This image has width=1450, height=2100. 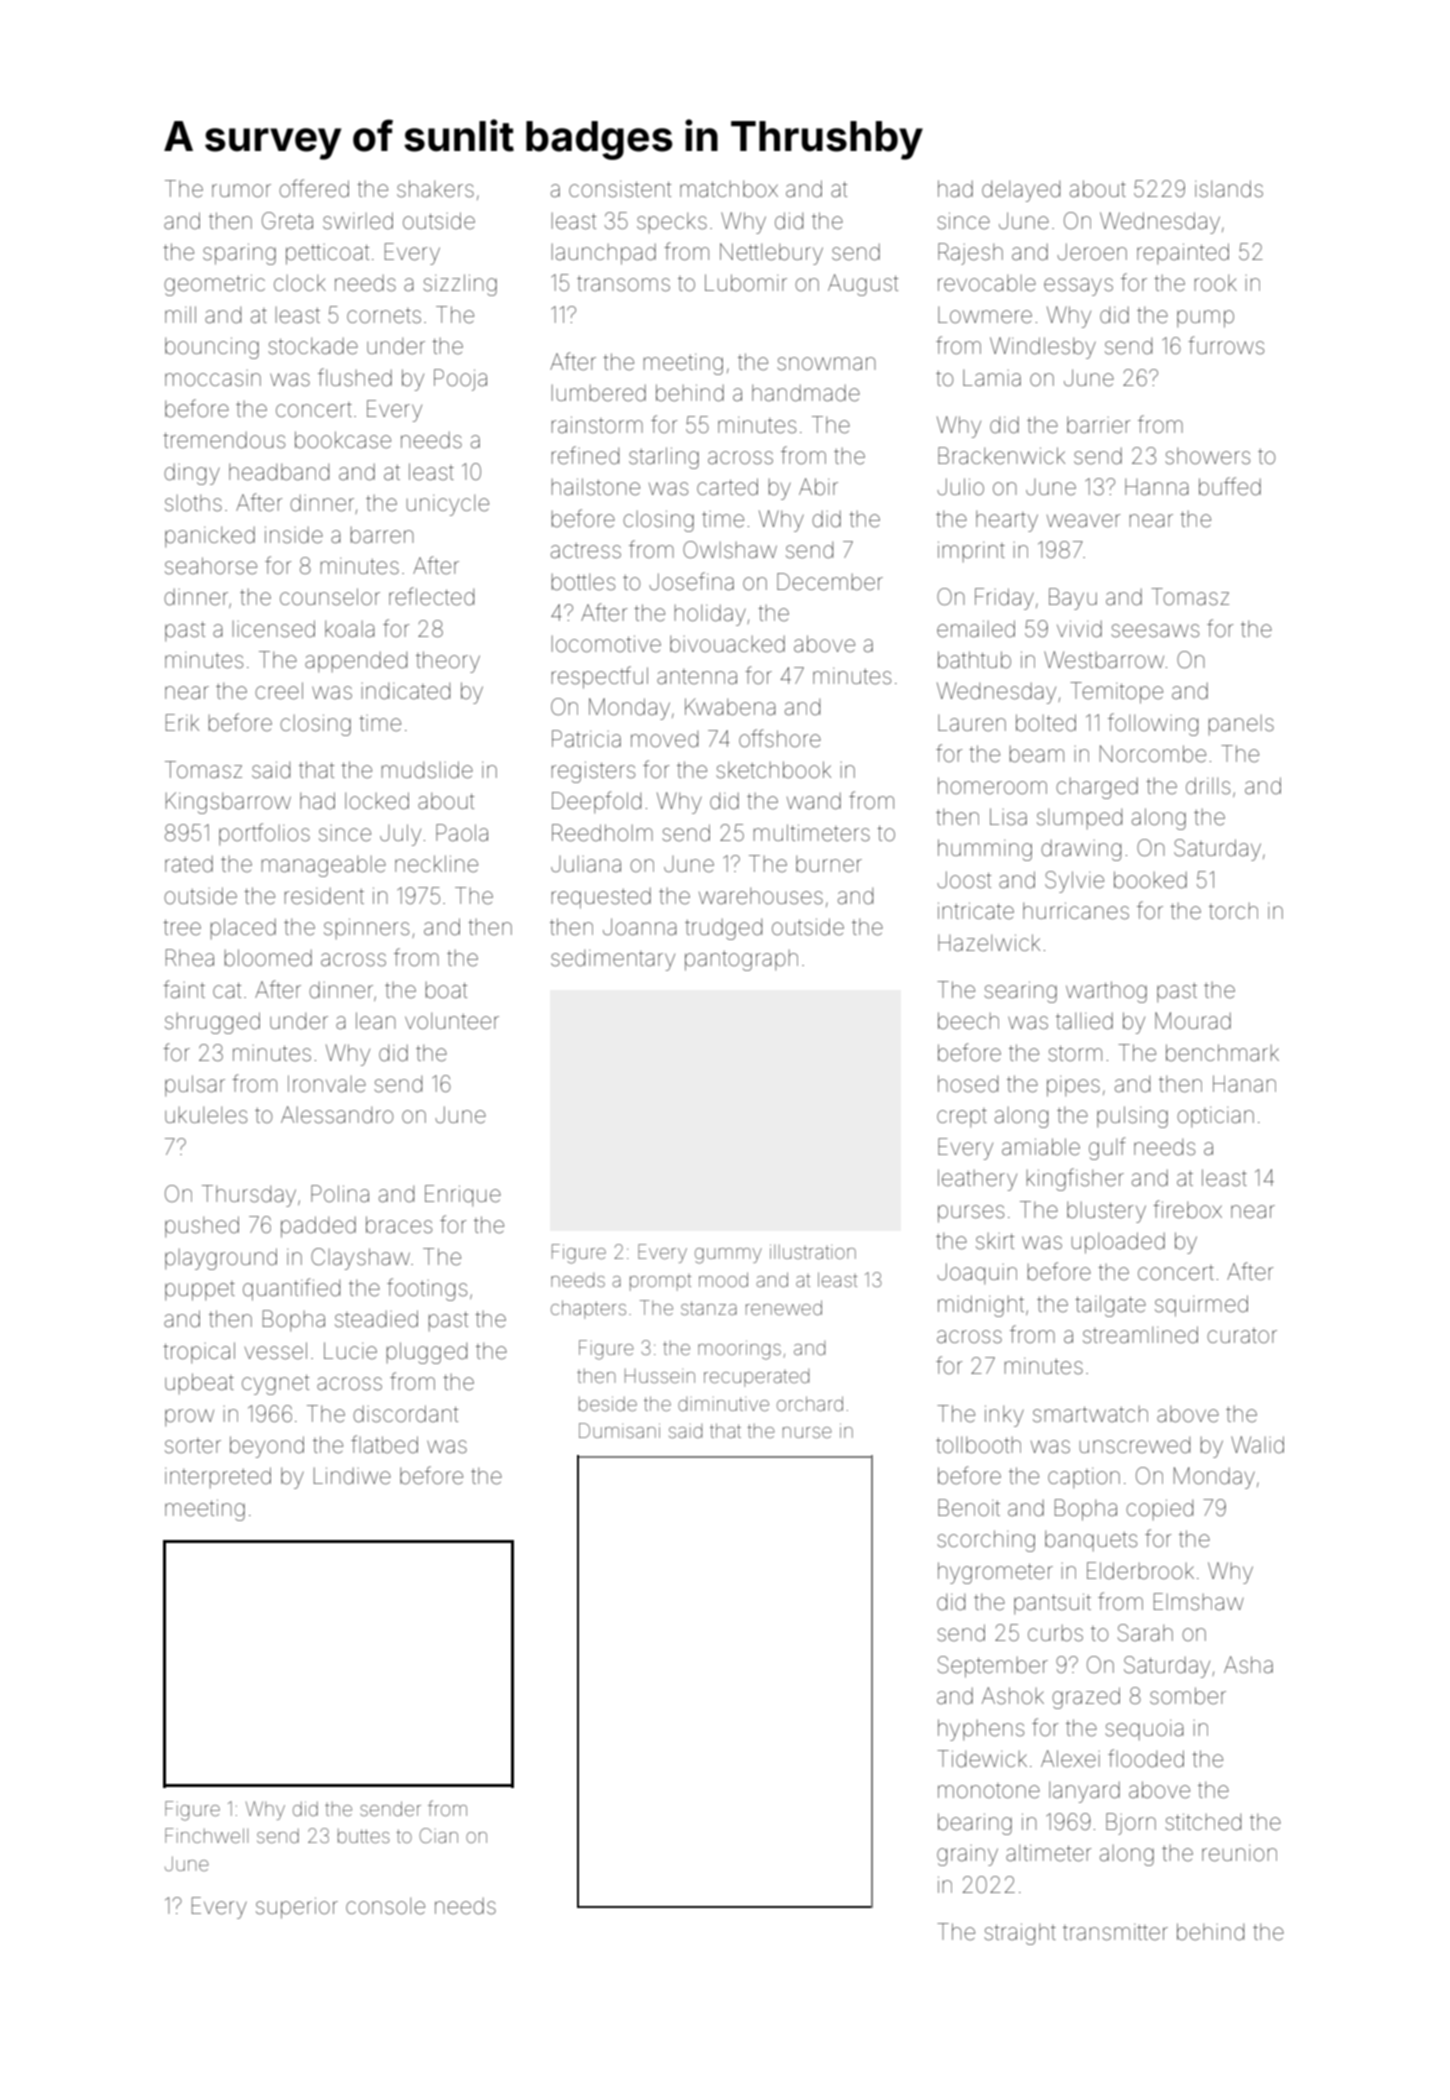 What do you see at coordinates (1081, 850) in the image?
I see `drawing` at bounding box center [1081, 850].
